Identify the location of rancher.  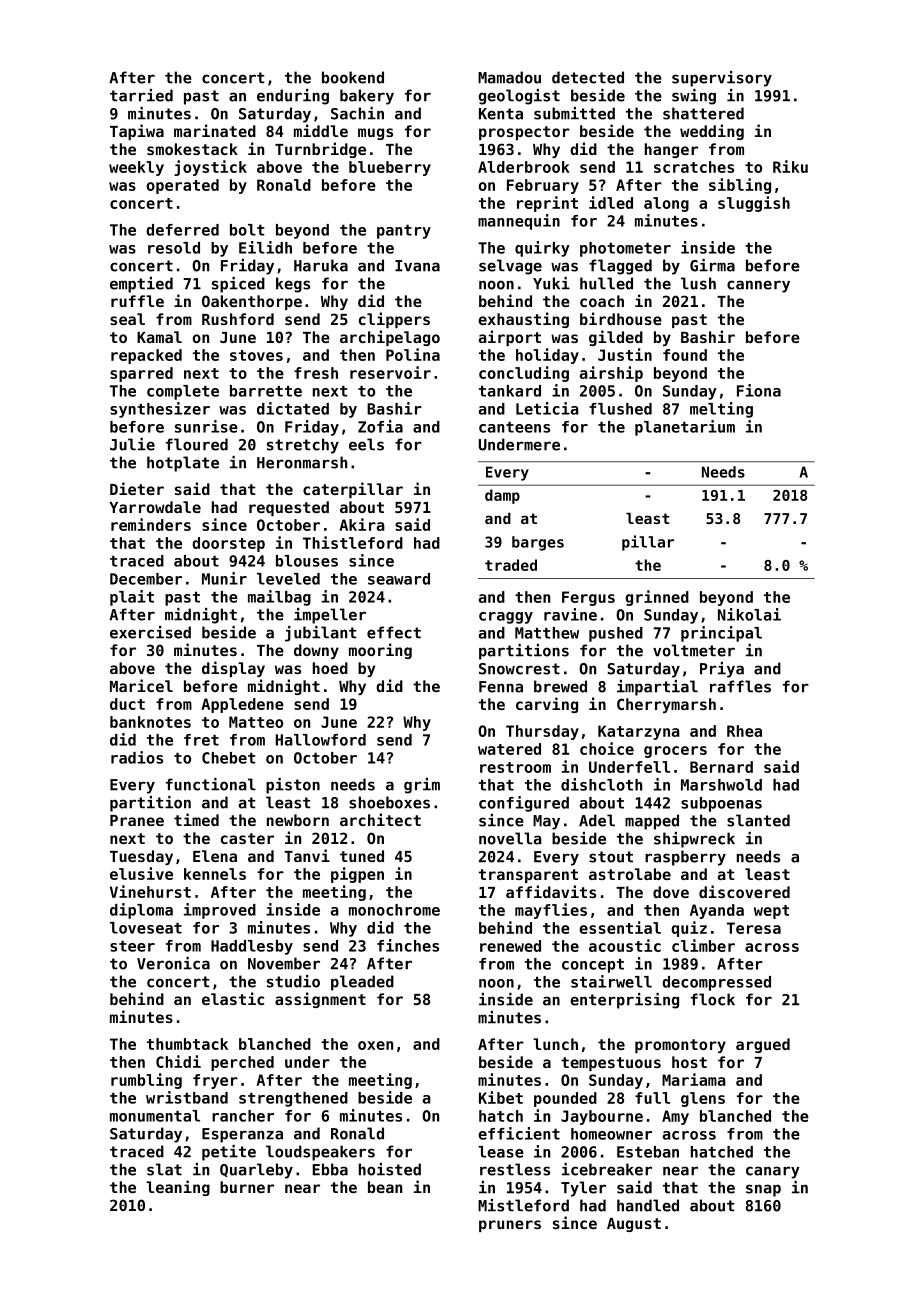
(243, 1116).
